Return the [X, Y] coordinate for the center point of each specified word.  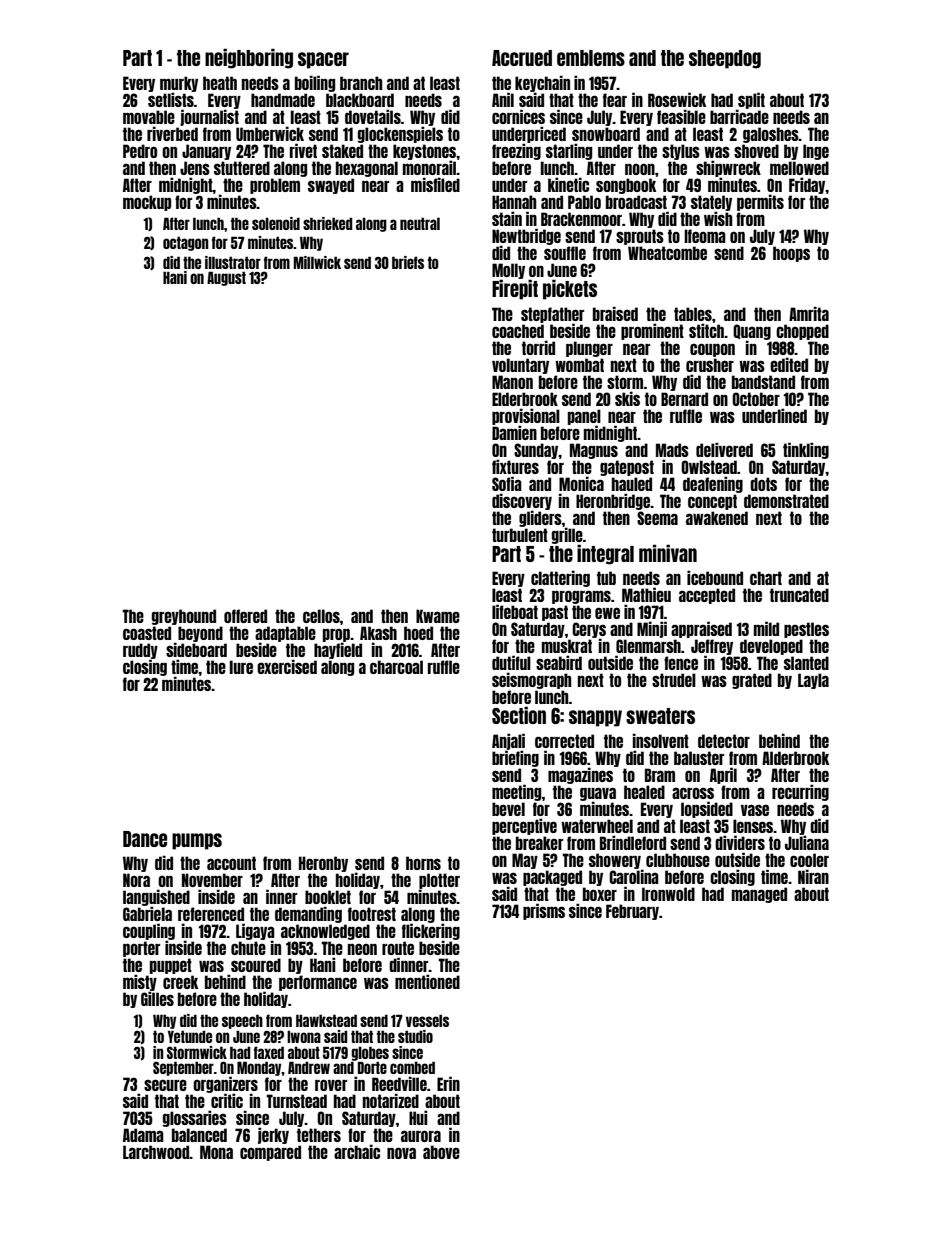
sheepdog [725, 59]
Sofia [507, 483]
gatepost [627, 468]
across [693, 793]
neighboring [249, 58]
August [226, 278]
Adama [143, 1135]
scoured [256, 965]
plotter [439, 881]
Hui [418, 1117]
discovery [522, 501]
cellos [321, 616]
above [441, 1152]
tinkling [806, 450]
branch [361, 83]
